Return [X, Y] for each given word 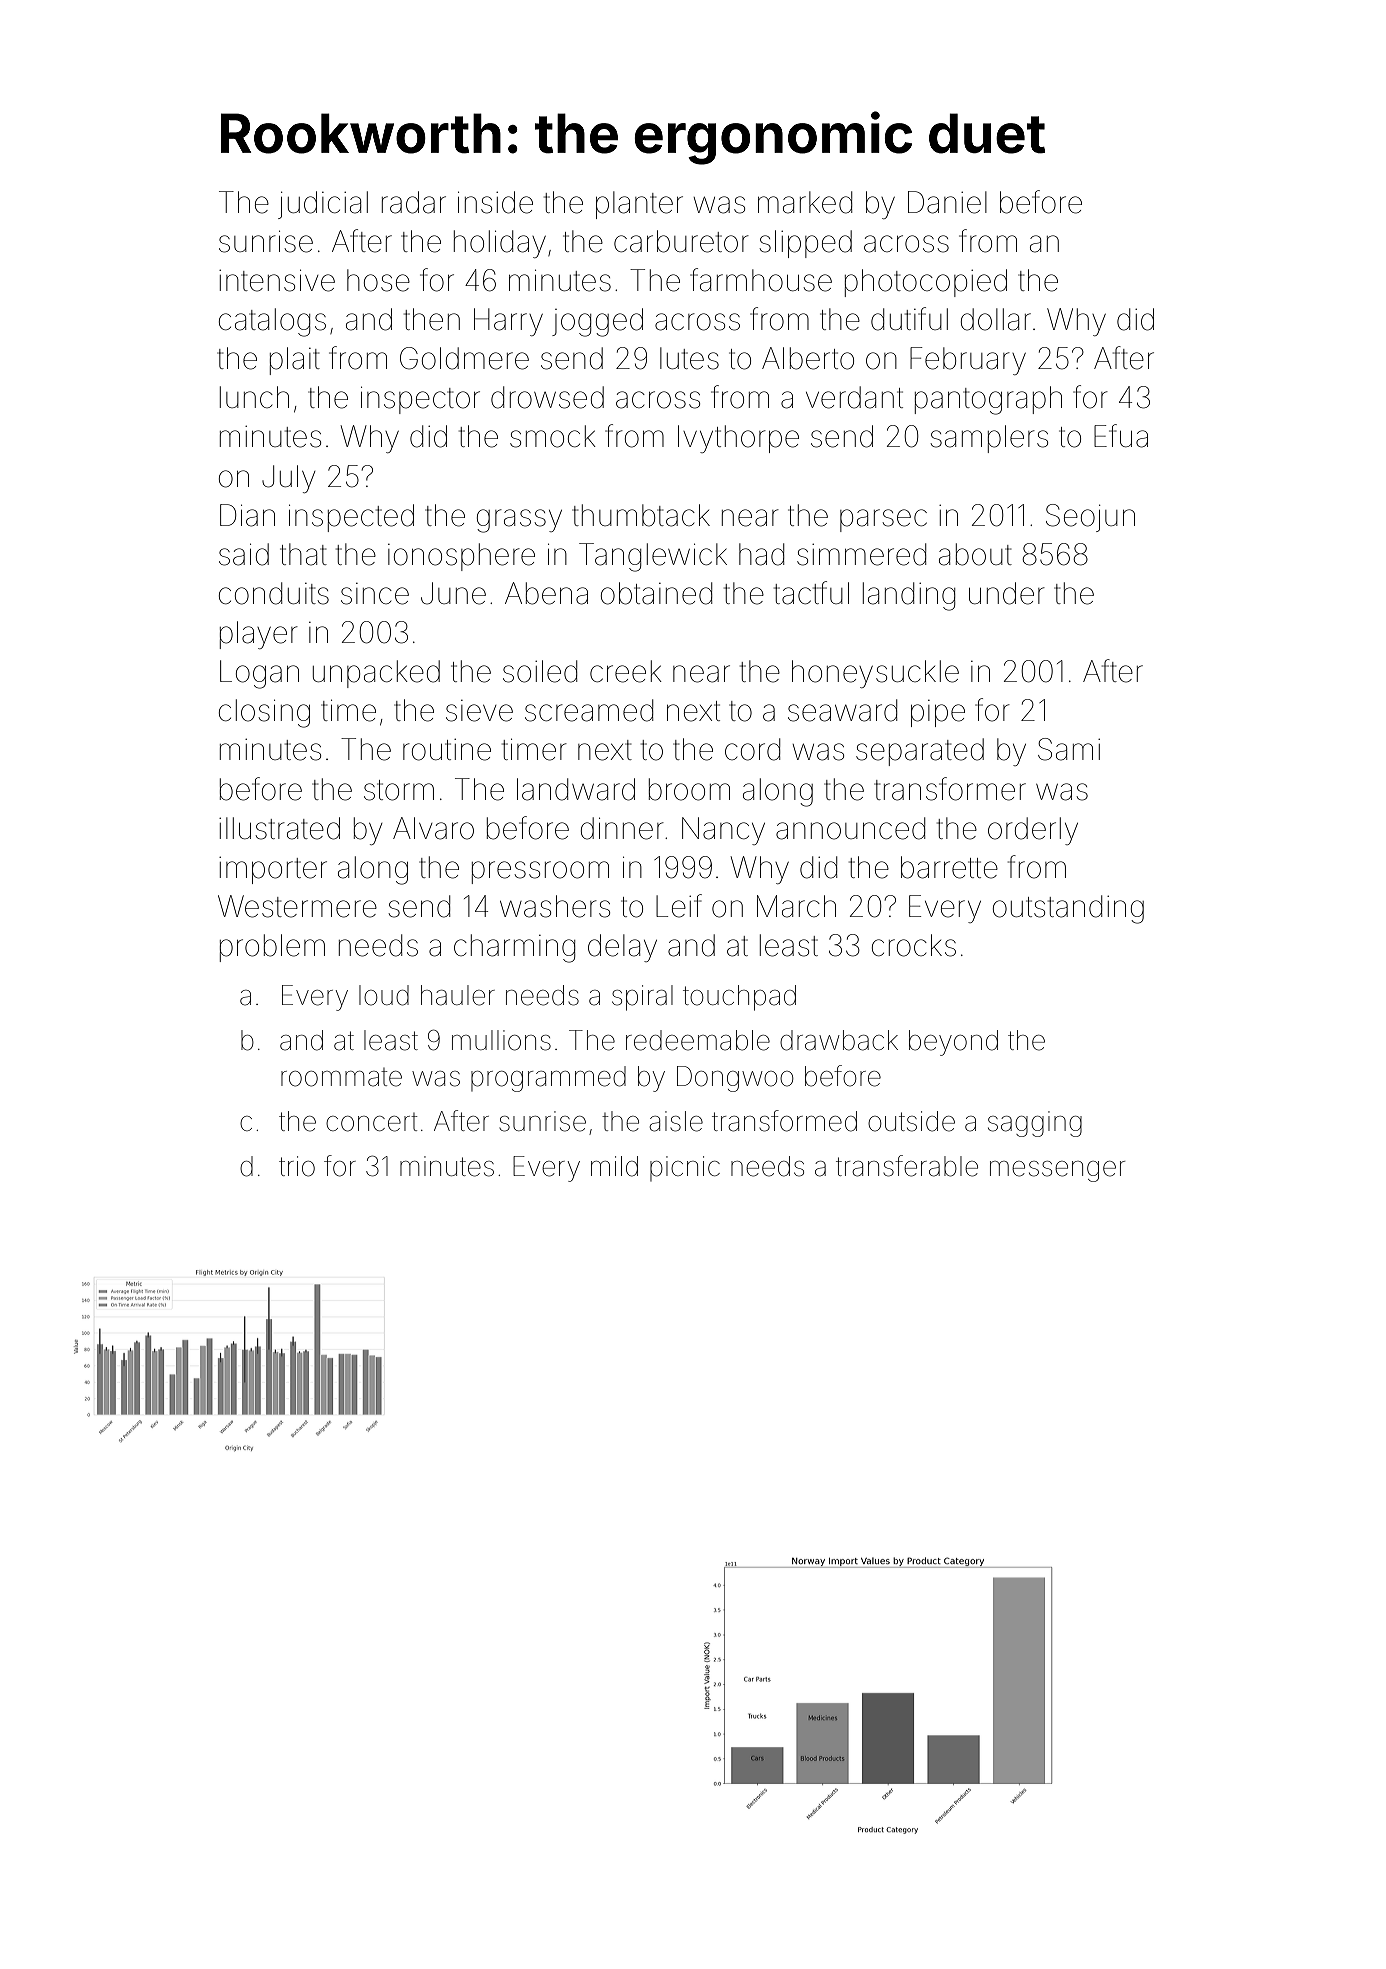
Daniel [947, 202]
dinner [622, 828]
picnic [685, 1168]
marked [805, 202]
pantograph [988, 400]
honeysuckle [875, 674]
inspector [420, 400]
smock [553, 436]
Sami [1069, 749]
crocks [914, 945]
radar [414, 202]
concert [372, 1122]
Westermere [297, 906]
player [259, 635]
